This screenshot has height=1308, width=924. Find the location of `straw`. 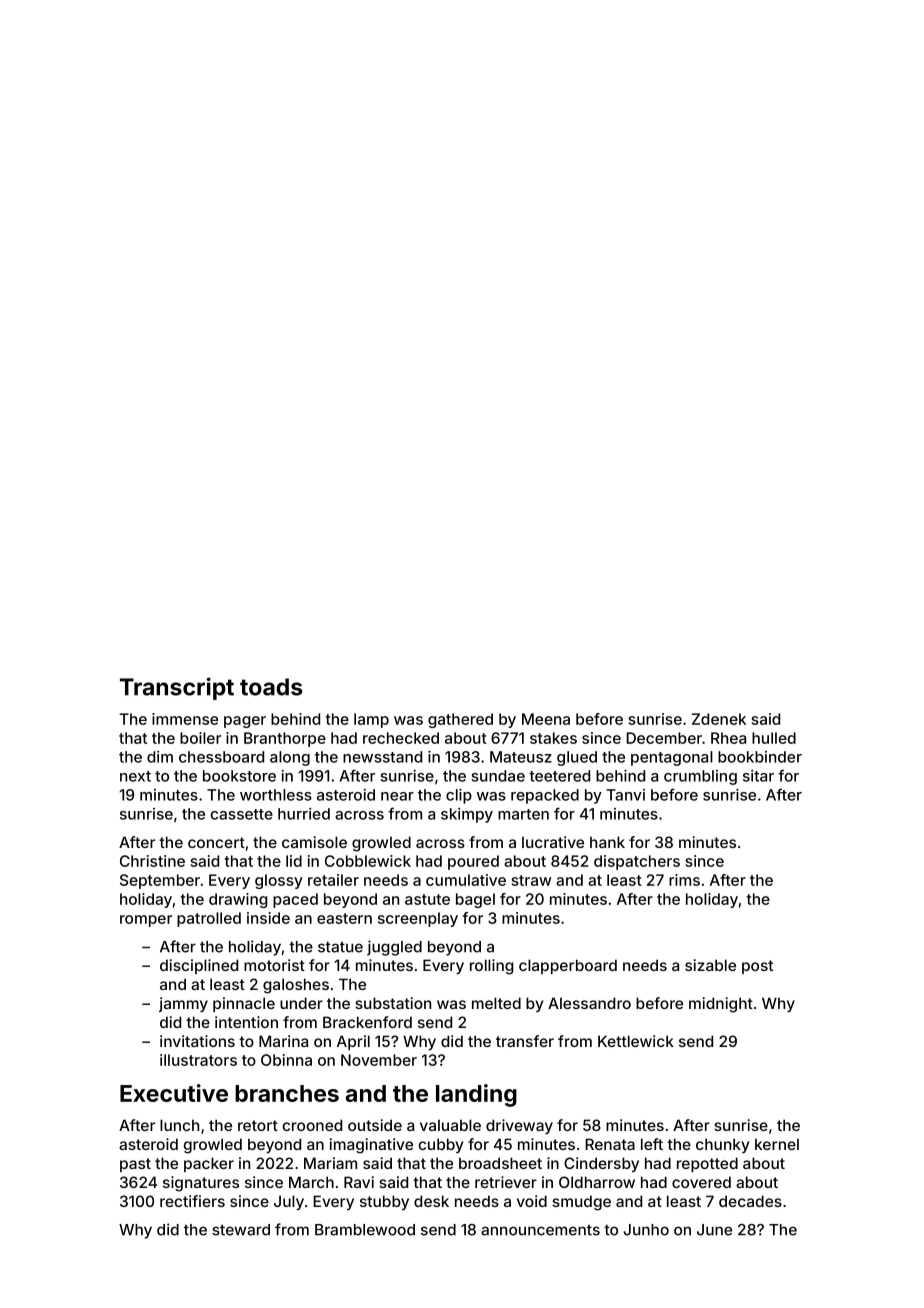

straw is located at coordinates (531, 880).
